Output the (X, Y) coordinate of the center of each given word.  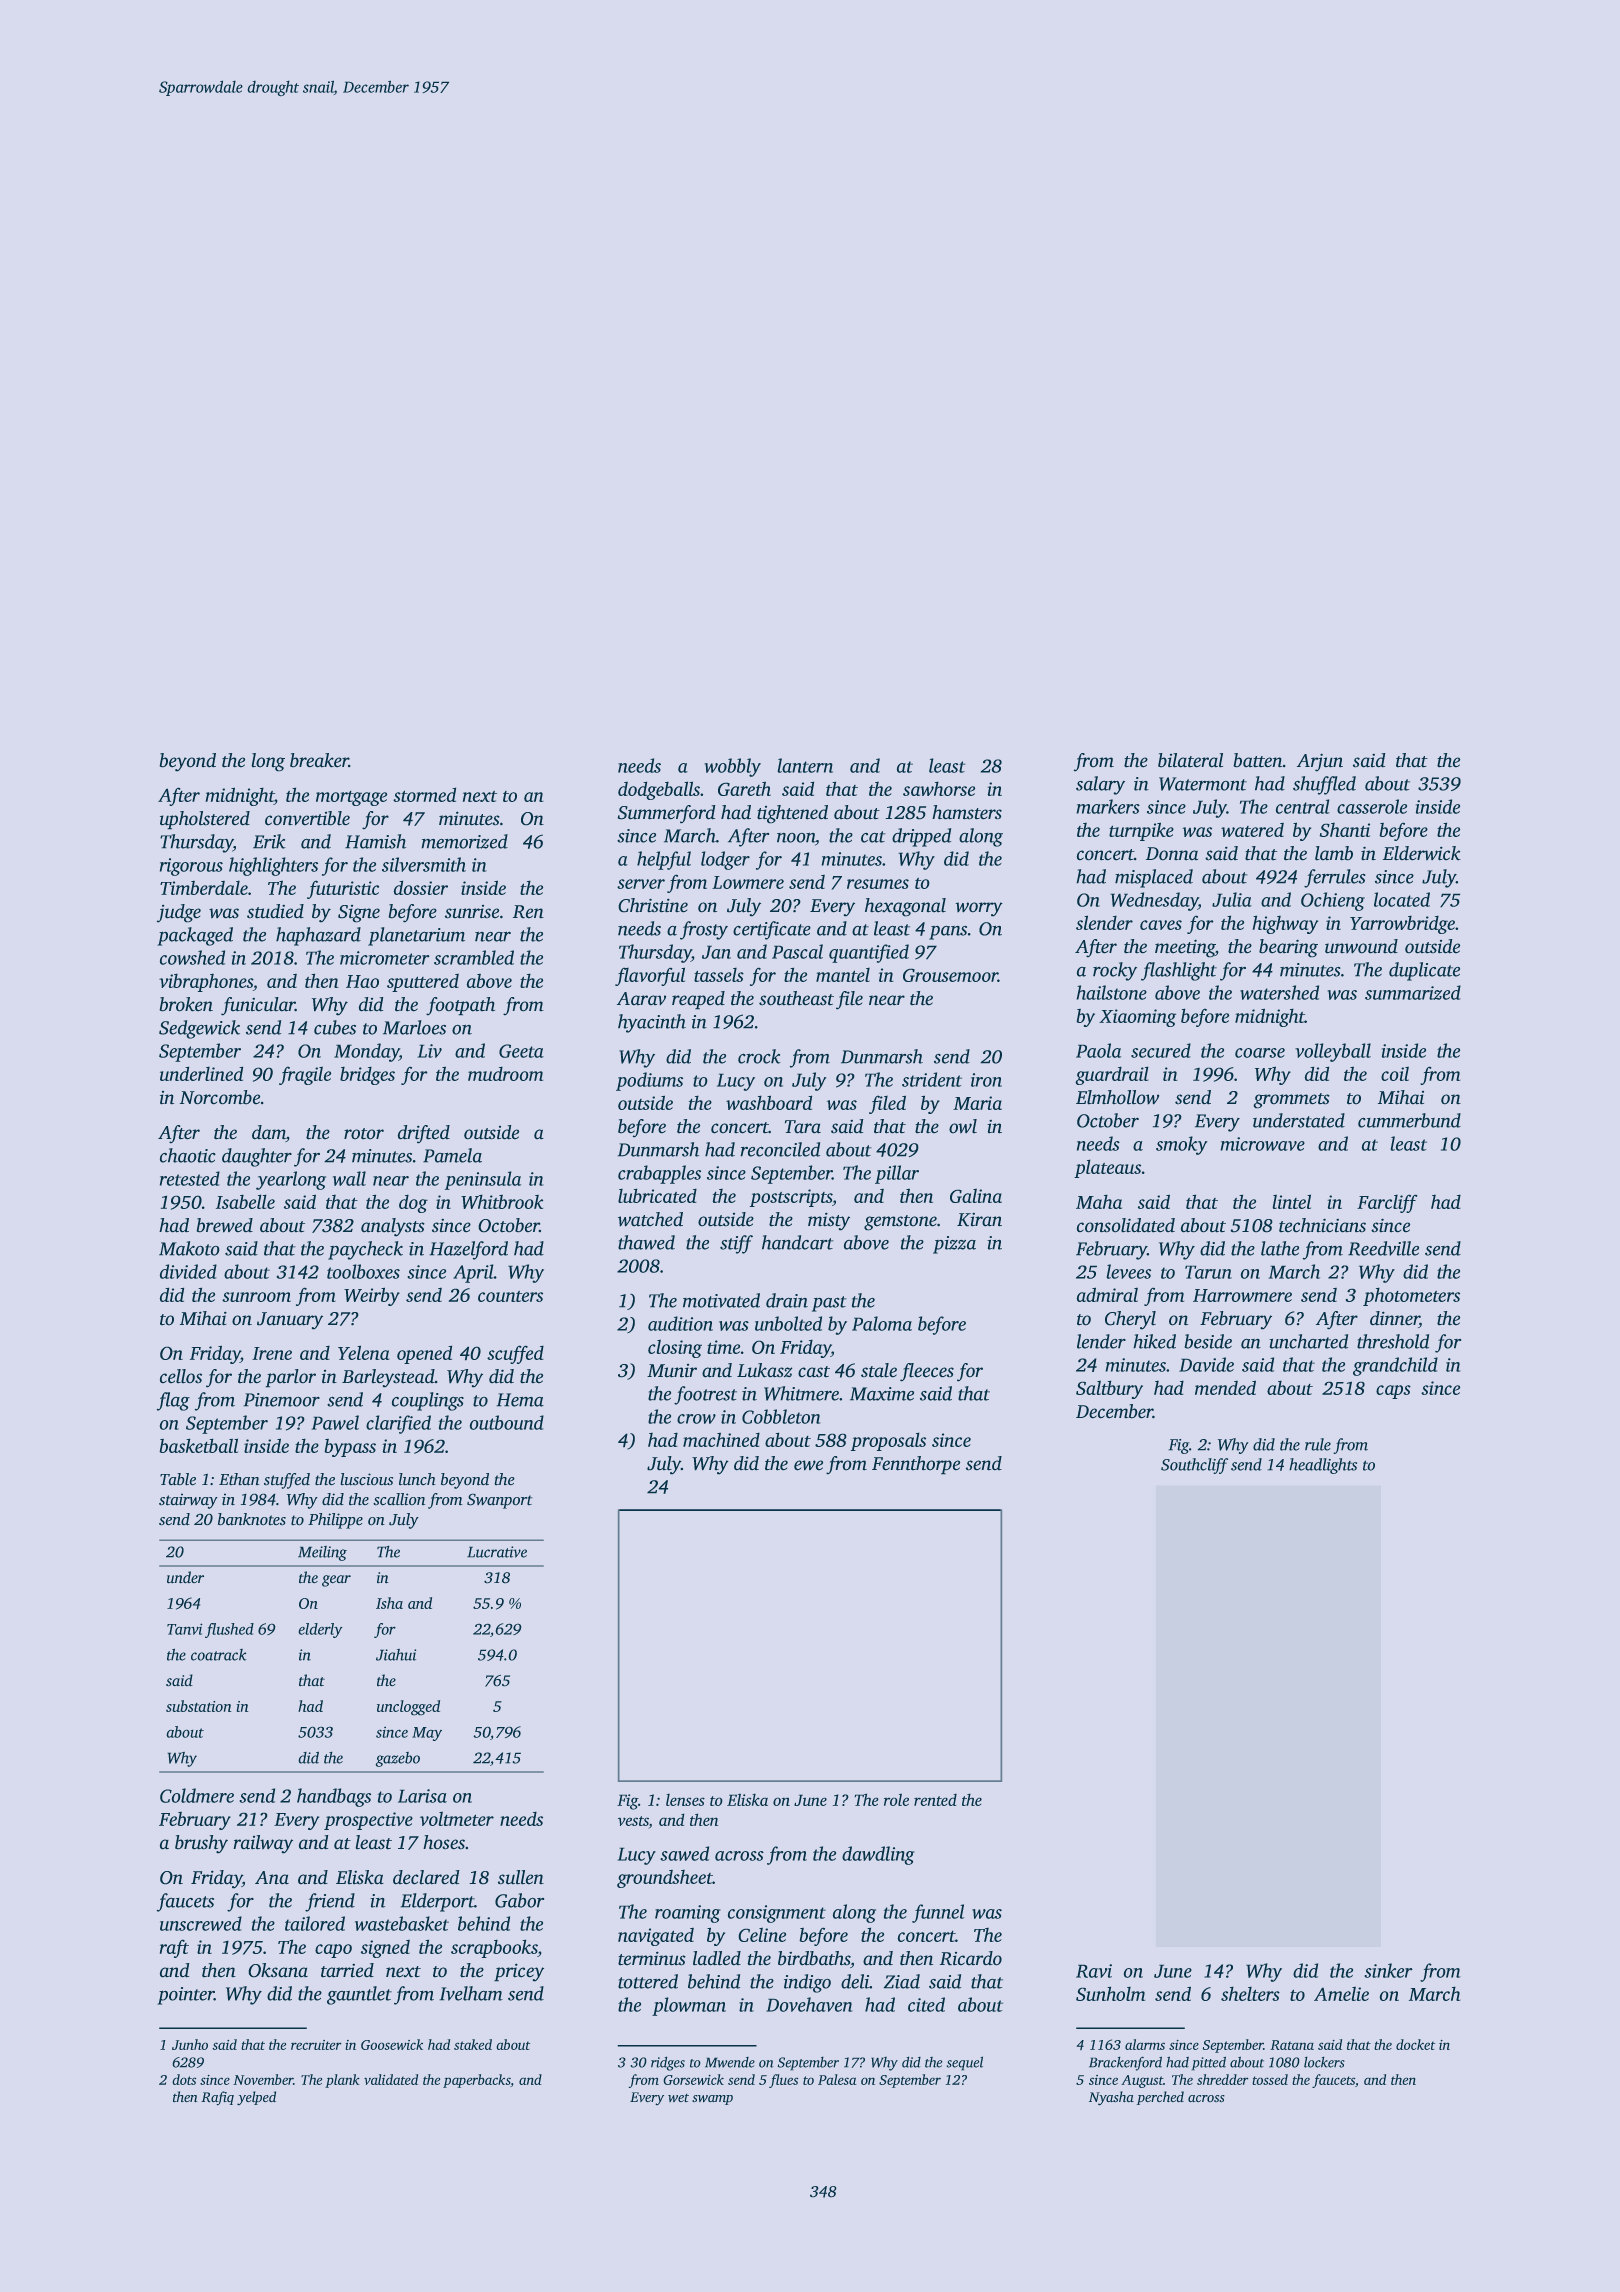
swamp (712, 2100)
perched (1160, 2098)
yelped (256, 2098)
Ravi (1094, 1971)
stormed (424, 794)
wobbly (732, 767)
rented (935, 1799)
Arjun (1320, 762)
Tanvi (185, 1629)
